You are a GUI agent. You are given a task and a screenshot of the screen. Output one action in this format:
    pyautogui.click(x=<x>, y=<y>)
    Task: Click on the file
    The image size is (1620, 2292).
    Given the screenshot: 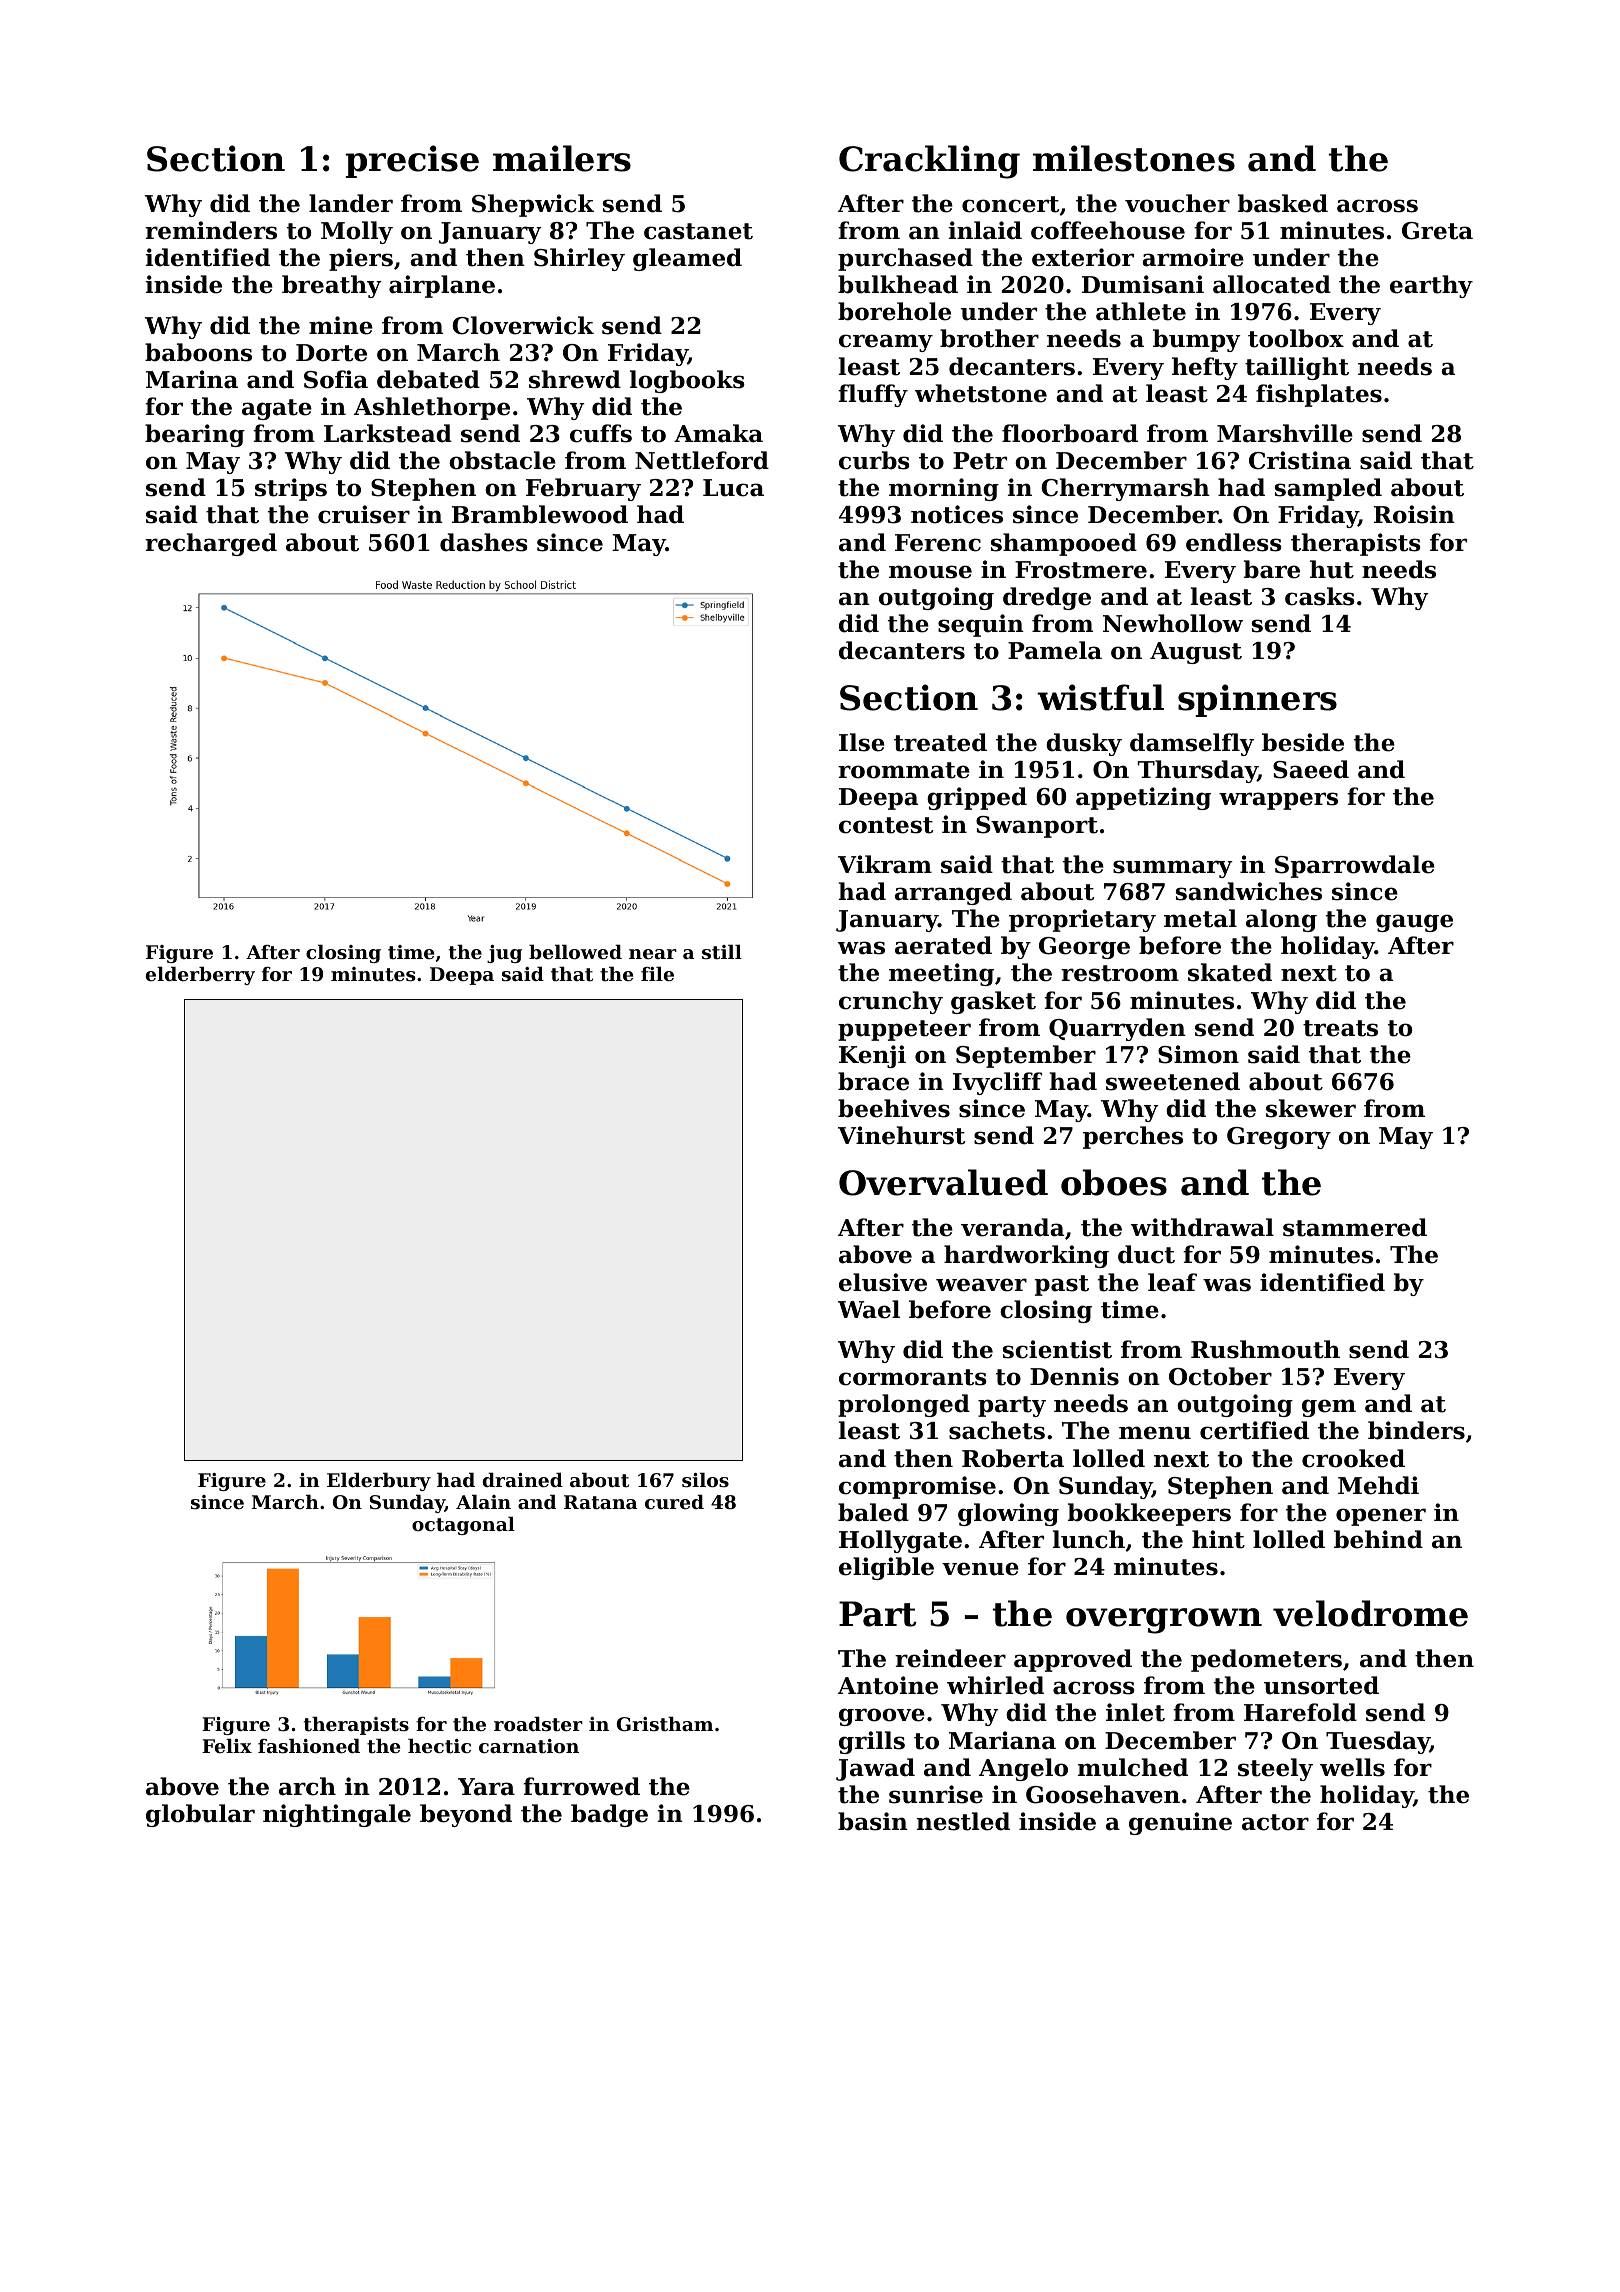 What is the action you would take?
    pyautogui.click(x=657, y=973)
